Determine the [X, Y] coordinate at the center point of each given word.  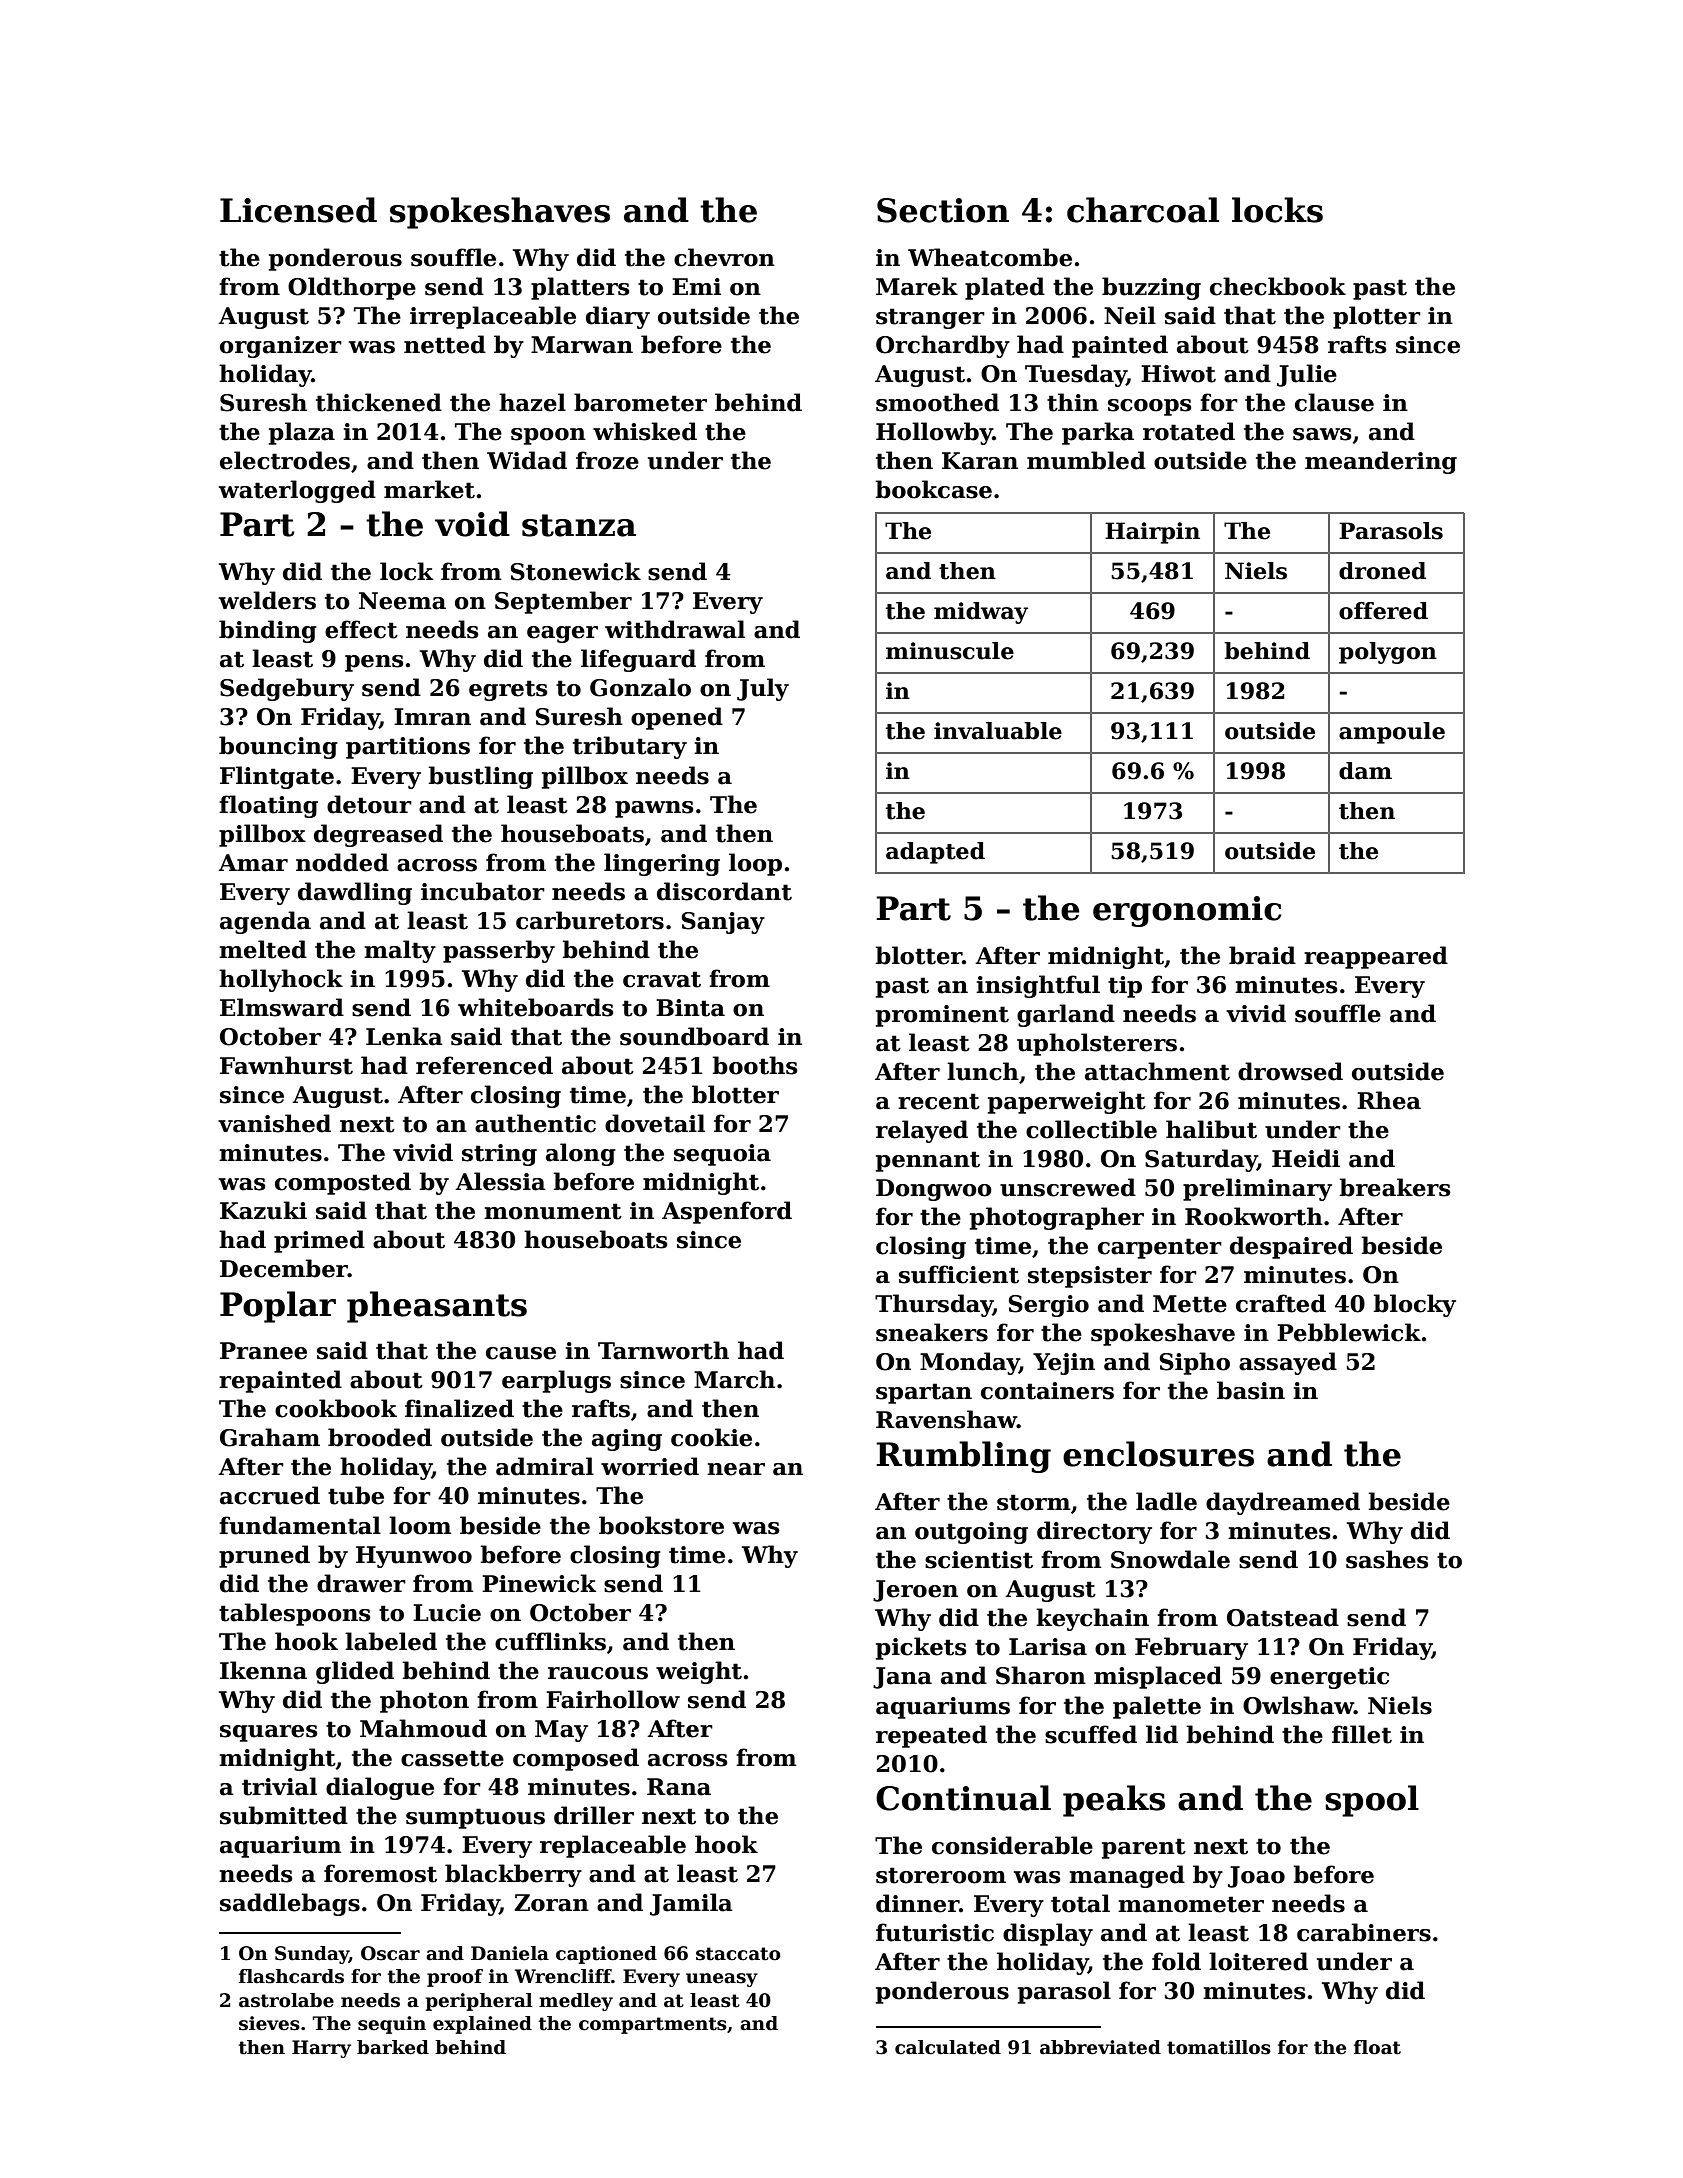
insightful [1038, 986]
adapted [935, 853]
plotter [1377, 317]
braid [1262, 955]
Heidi [1306, 1158]
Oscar [390, 1953]
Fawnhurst [286, 1065]
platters [580, 288]
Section [943, 210]
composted [343, 1183]
